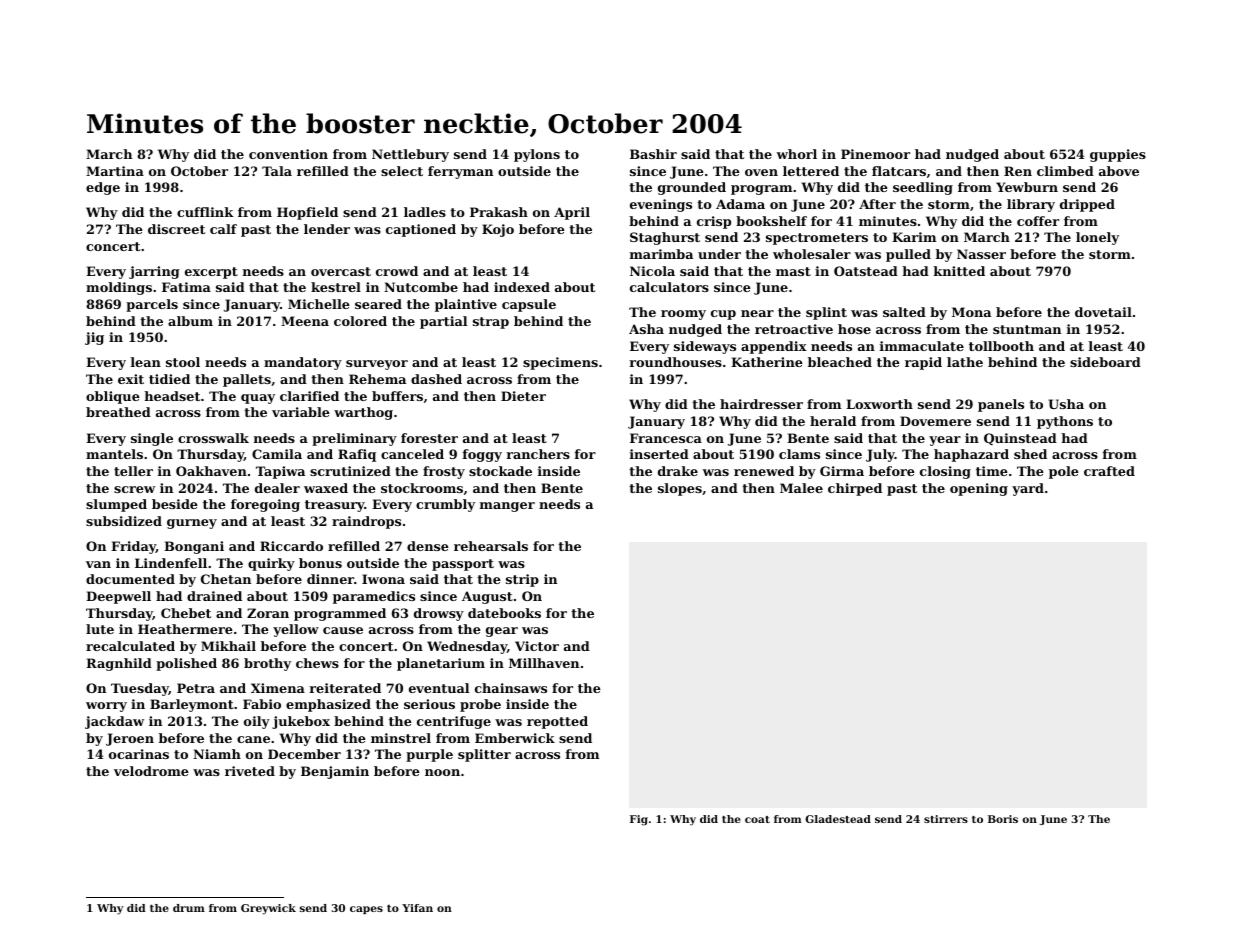 This screenshot has width=1233, height=952. What do you see at coordinates (130, 739) in the screenshot?
I see `Jeroen` at bounding box center [130, 739].
